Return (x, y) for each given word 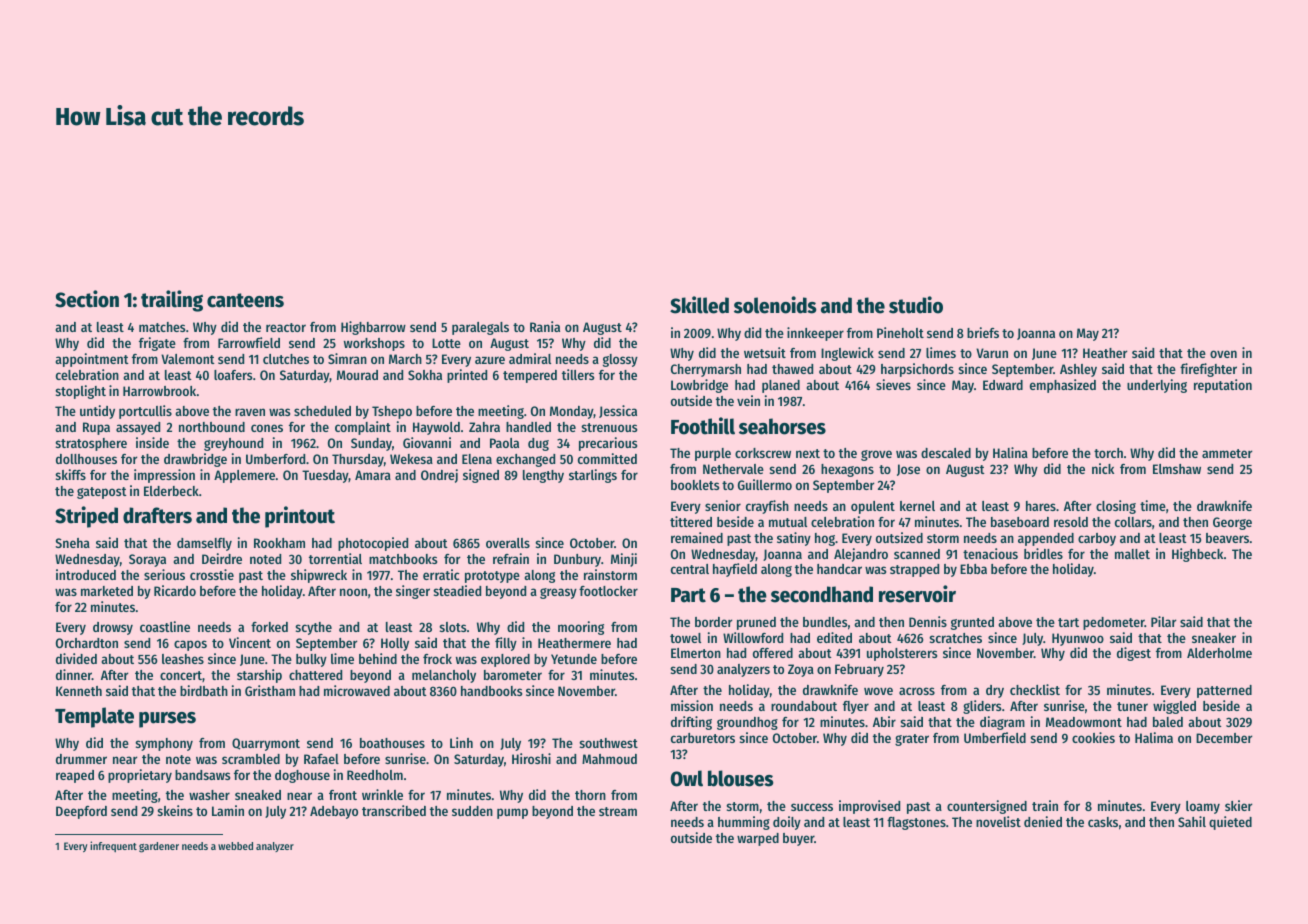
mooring (581, 628)
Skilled (699, 305)
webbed (235, 846)
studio (916, 305)
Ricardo (175, 590)
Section (87, 299)
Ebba (973, 569)
